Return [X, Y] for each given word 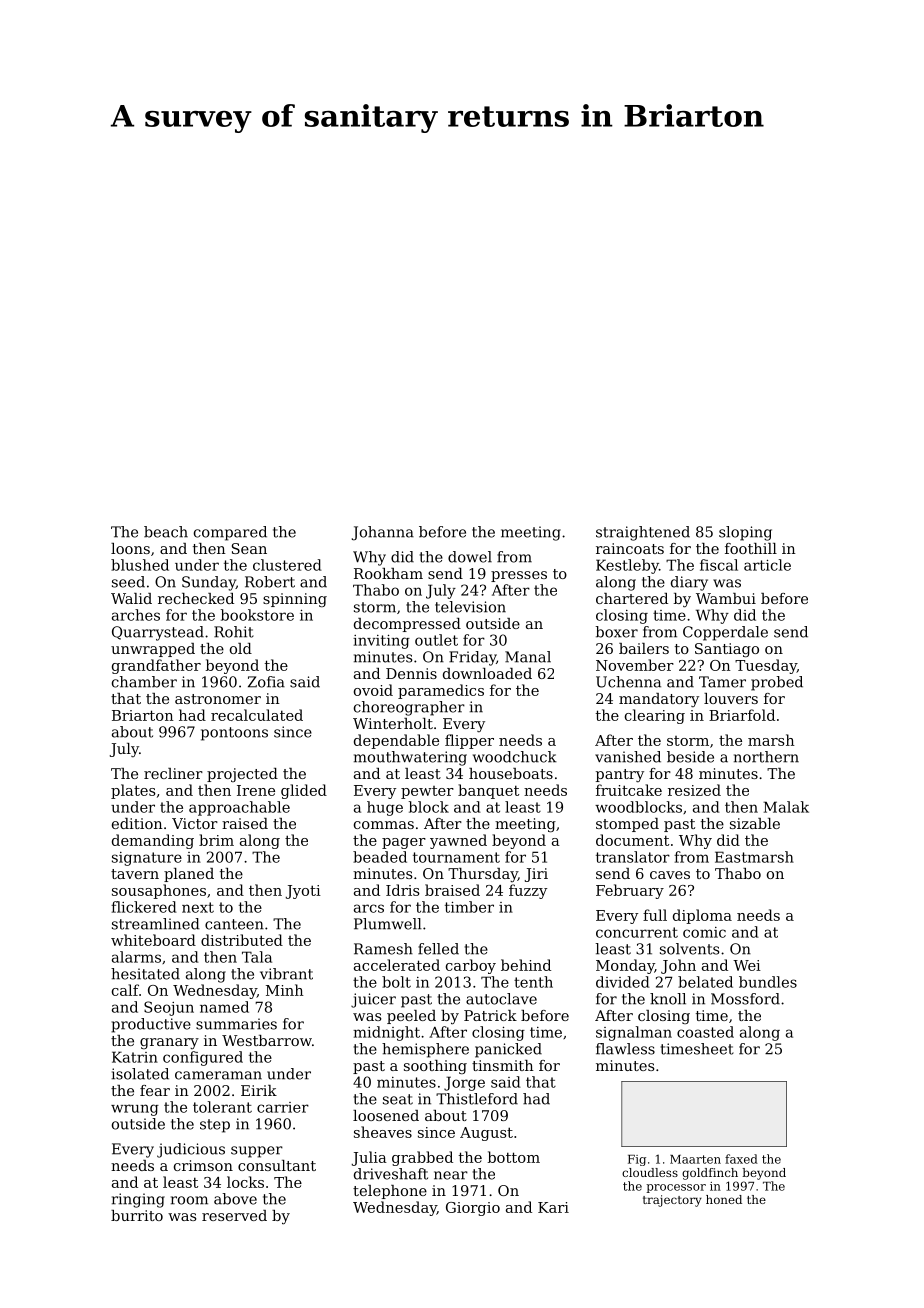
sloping [745, 533]
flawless [625, 1049]
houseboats [511, 773]
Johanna [383, 533]
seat [398, 1099]
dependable [396, 741]
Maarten [695, 1159]
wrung [135, 1110]
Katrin [135, 1057]
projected [242, 775]
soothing [435, 1067]
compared [230, 533]
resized [694, 790]
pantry [620, 776]
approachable [239, 808]
